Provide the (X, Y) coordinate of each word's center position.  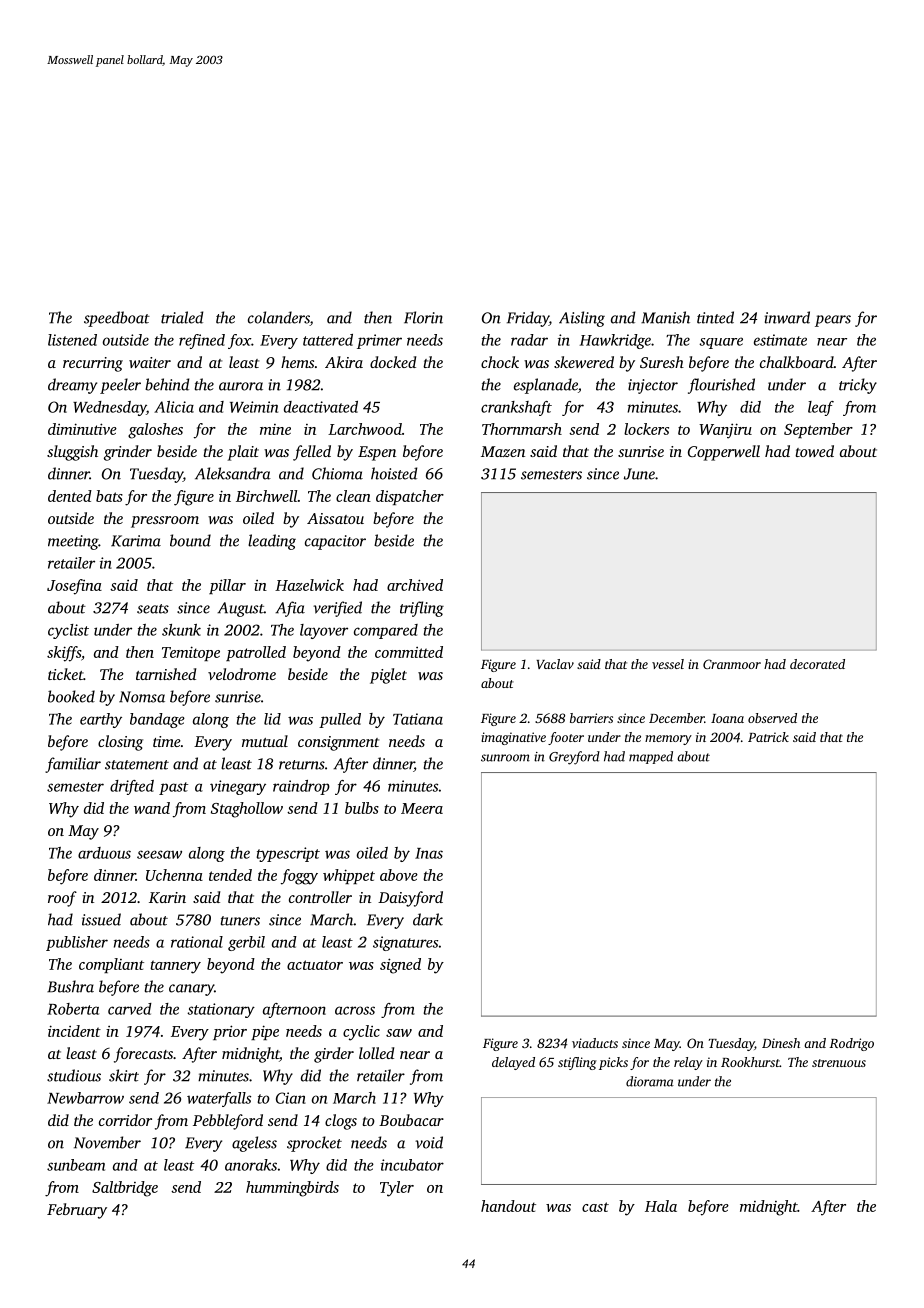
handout (508, 1206)
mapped (651, 757)
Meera (422, 808)
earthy (101, 720)
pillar (227, 586)
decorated (817, 664)
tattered (328, 340)
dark (428, 919)
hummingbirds (292, 1189)
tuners (240, 921)
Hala (661, 1206)
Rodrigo (851, 1044)
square (721, 343)
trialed (182, 317)
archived (415, 585)
